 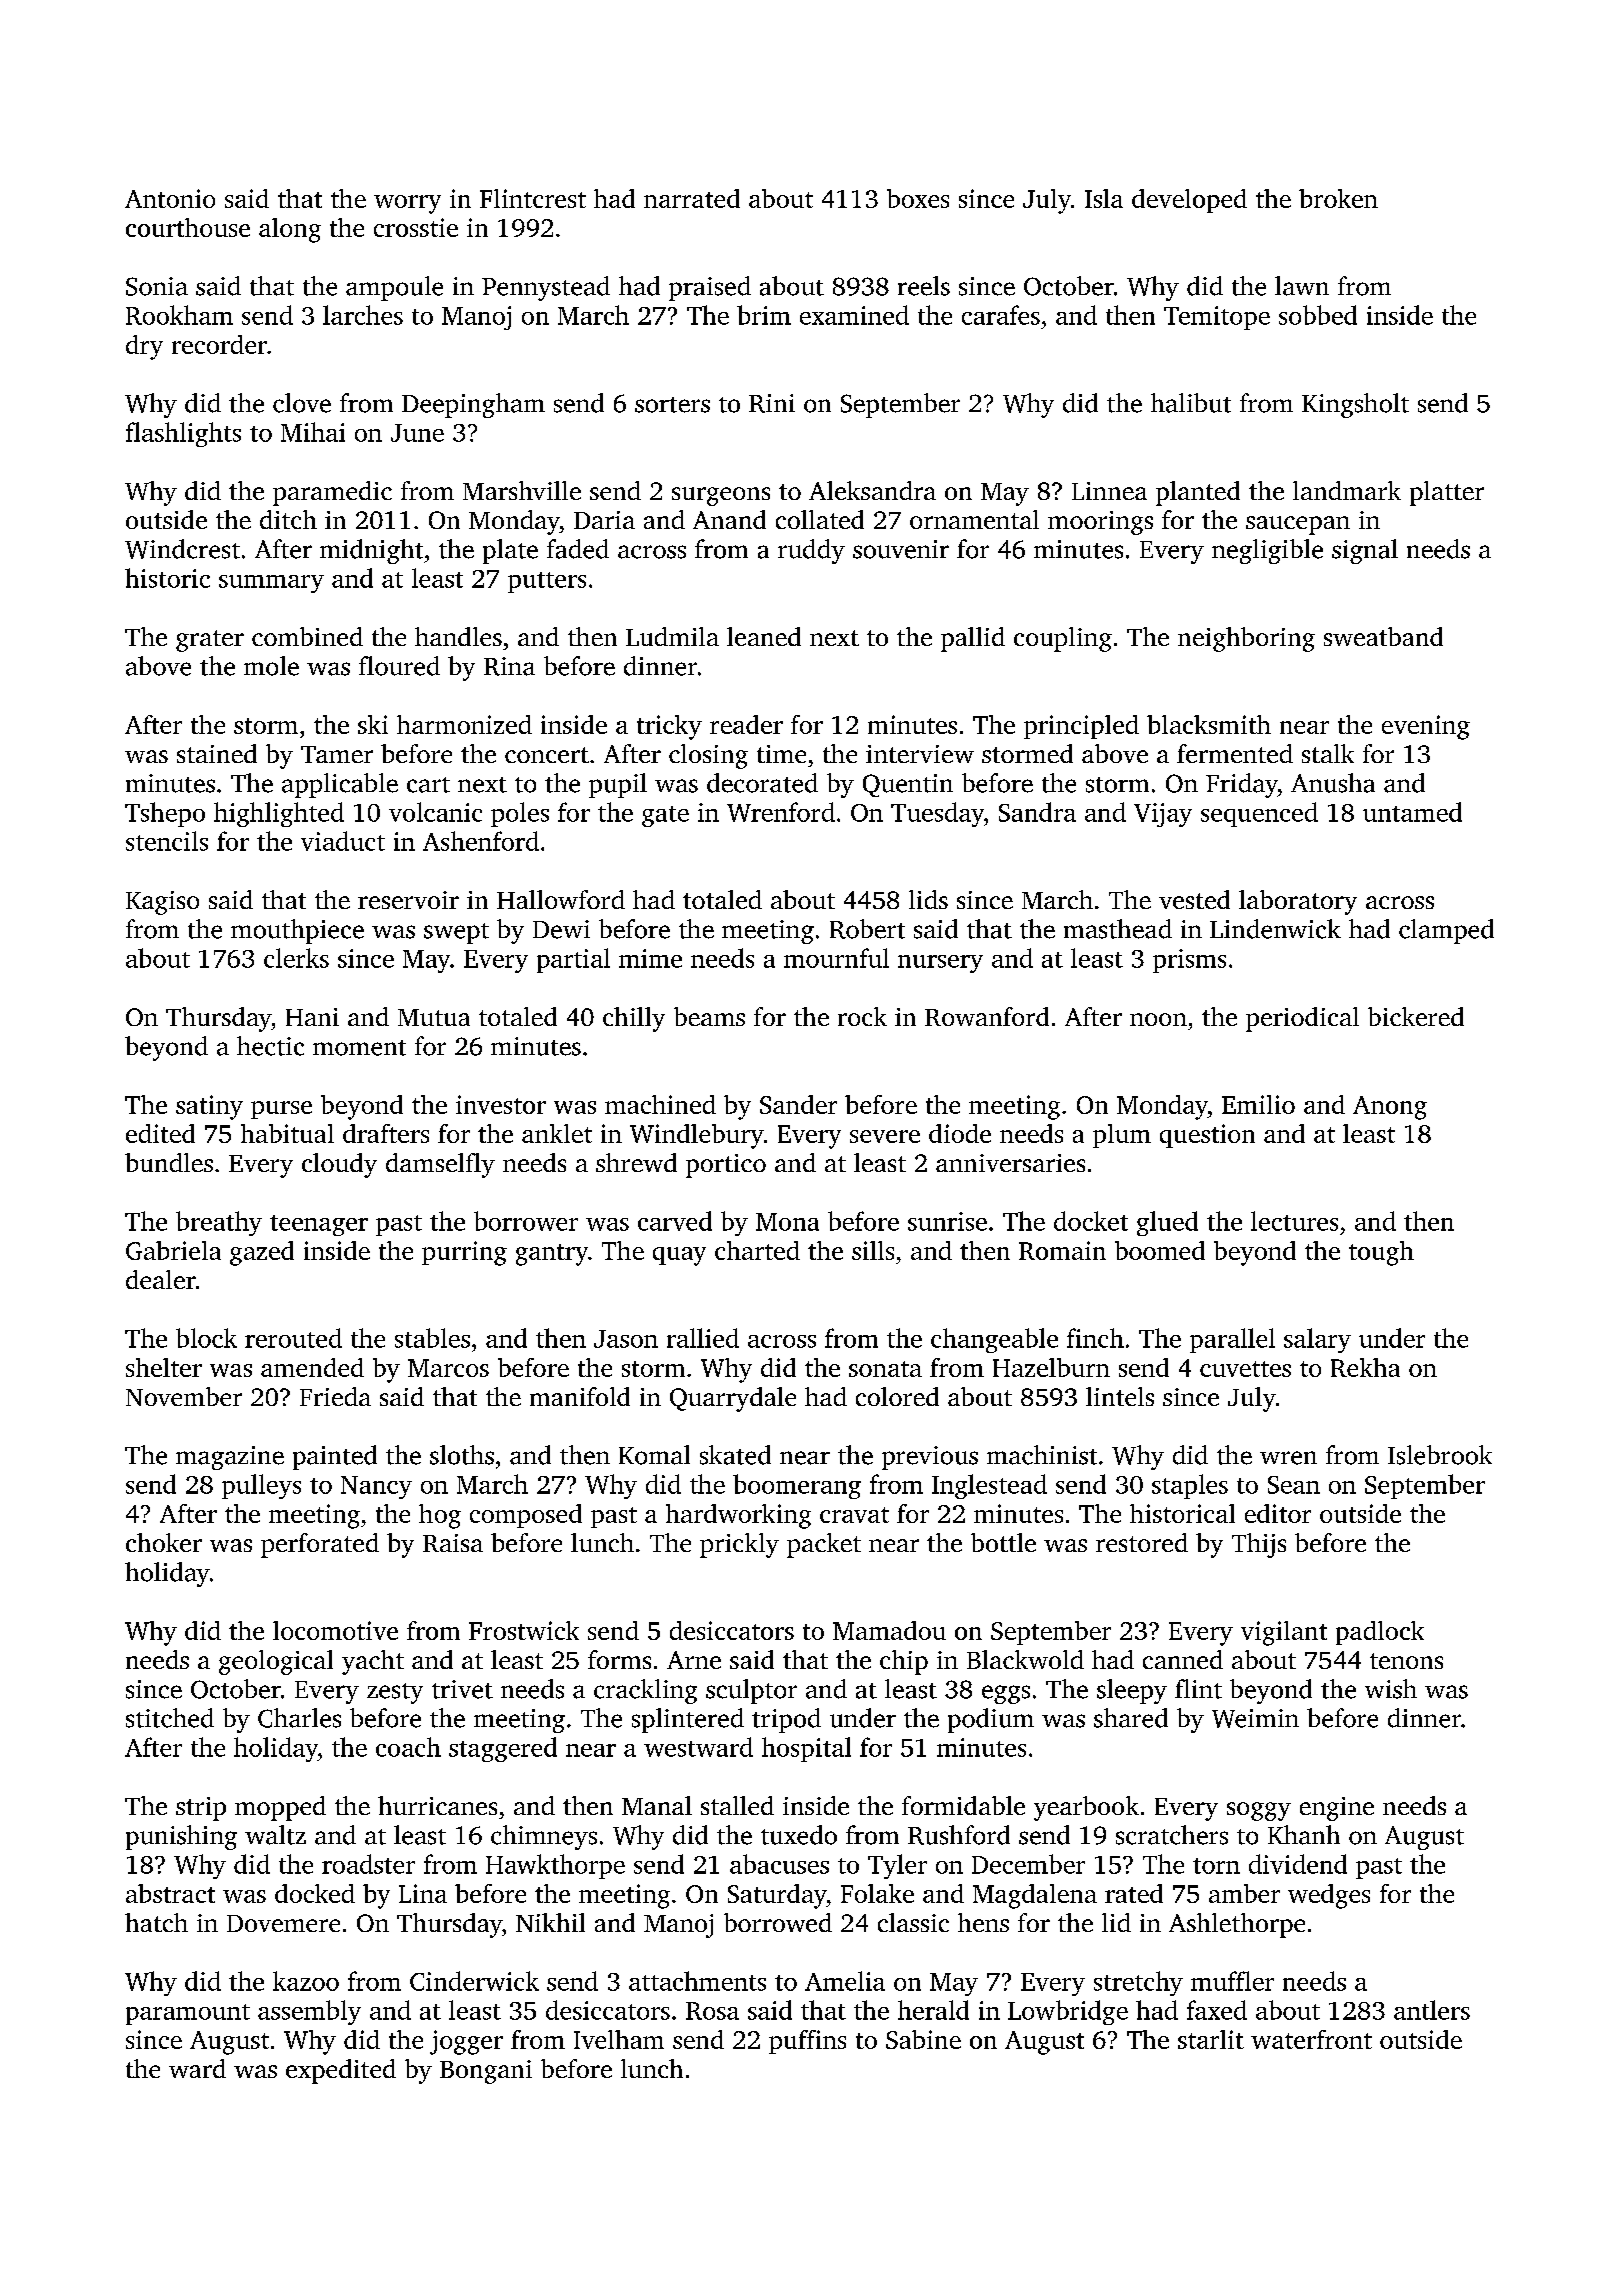 What do you see at coordinates (710, 288) in the image?
I see `praised` at bounding box center [710, 288].
